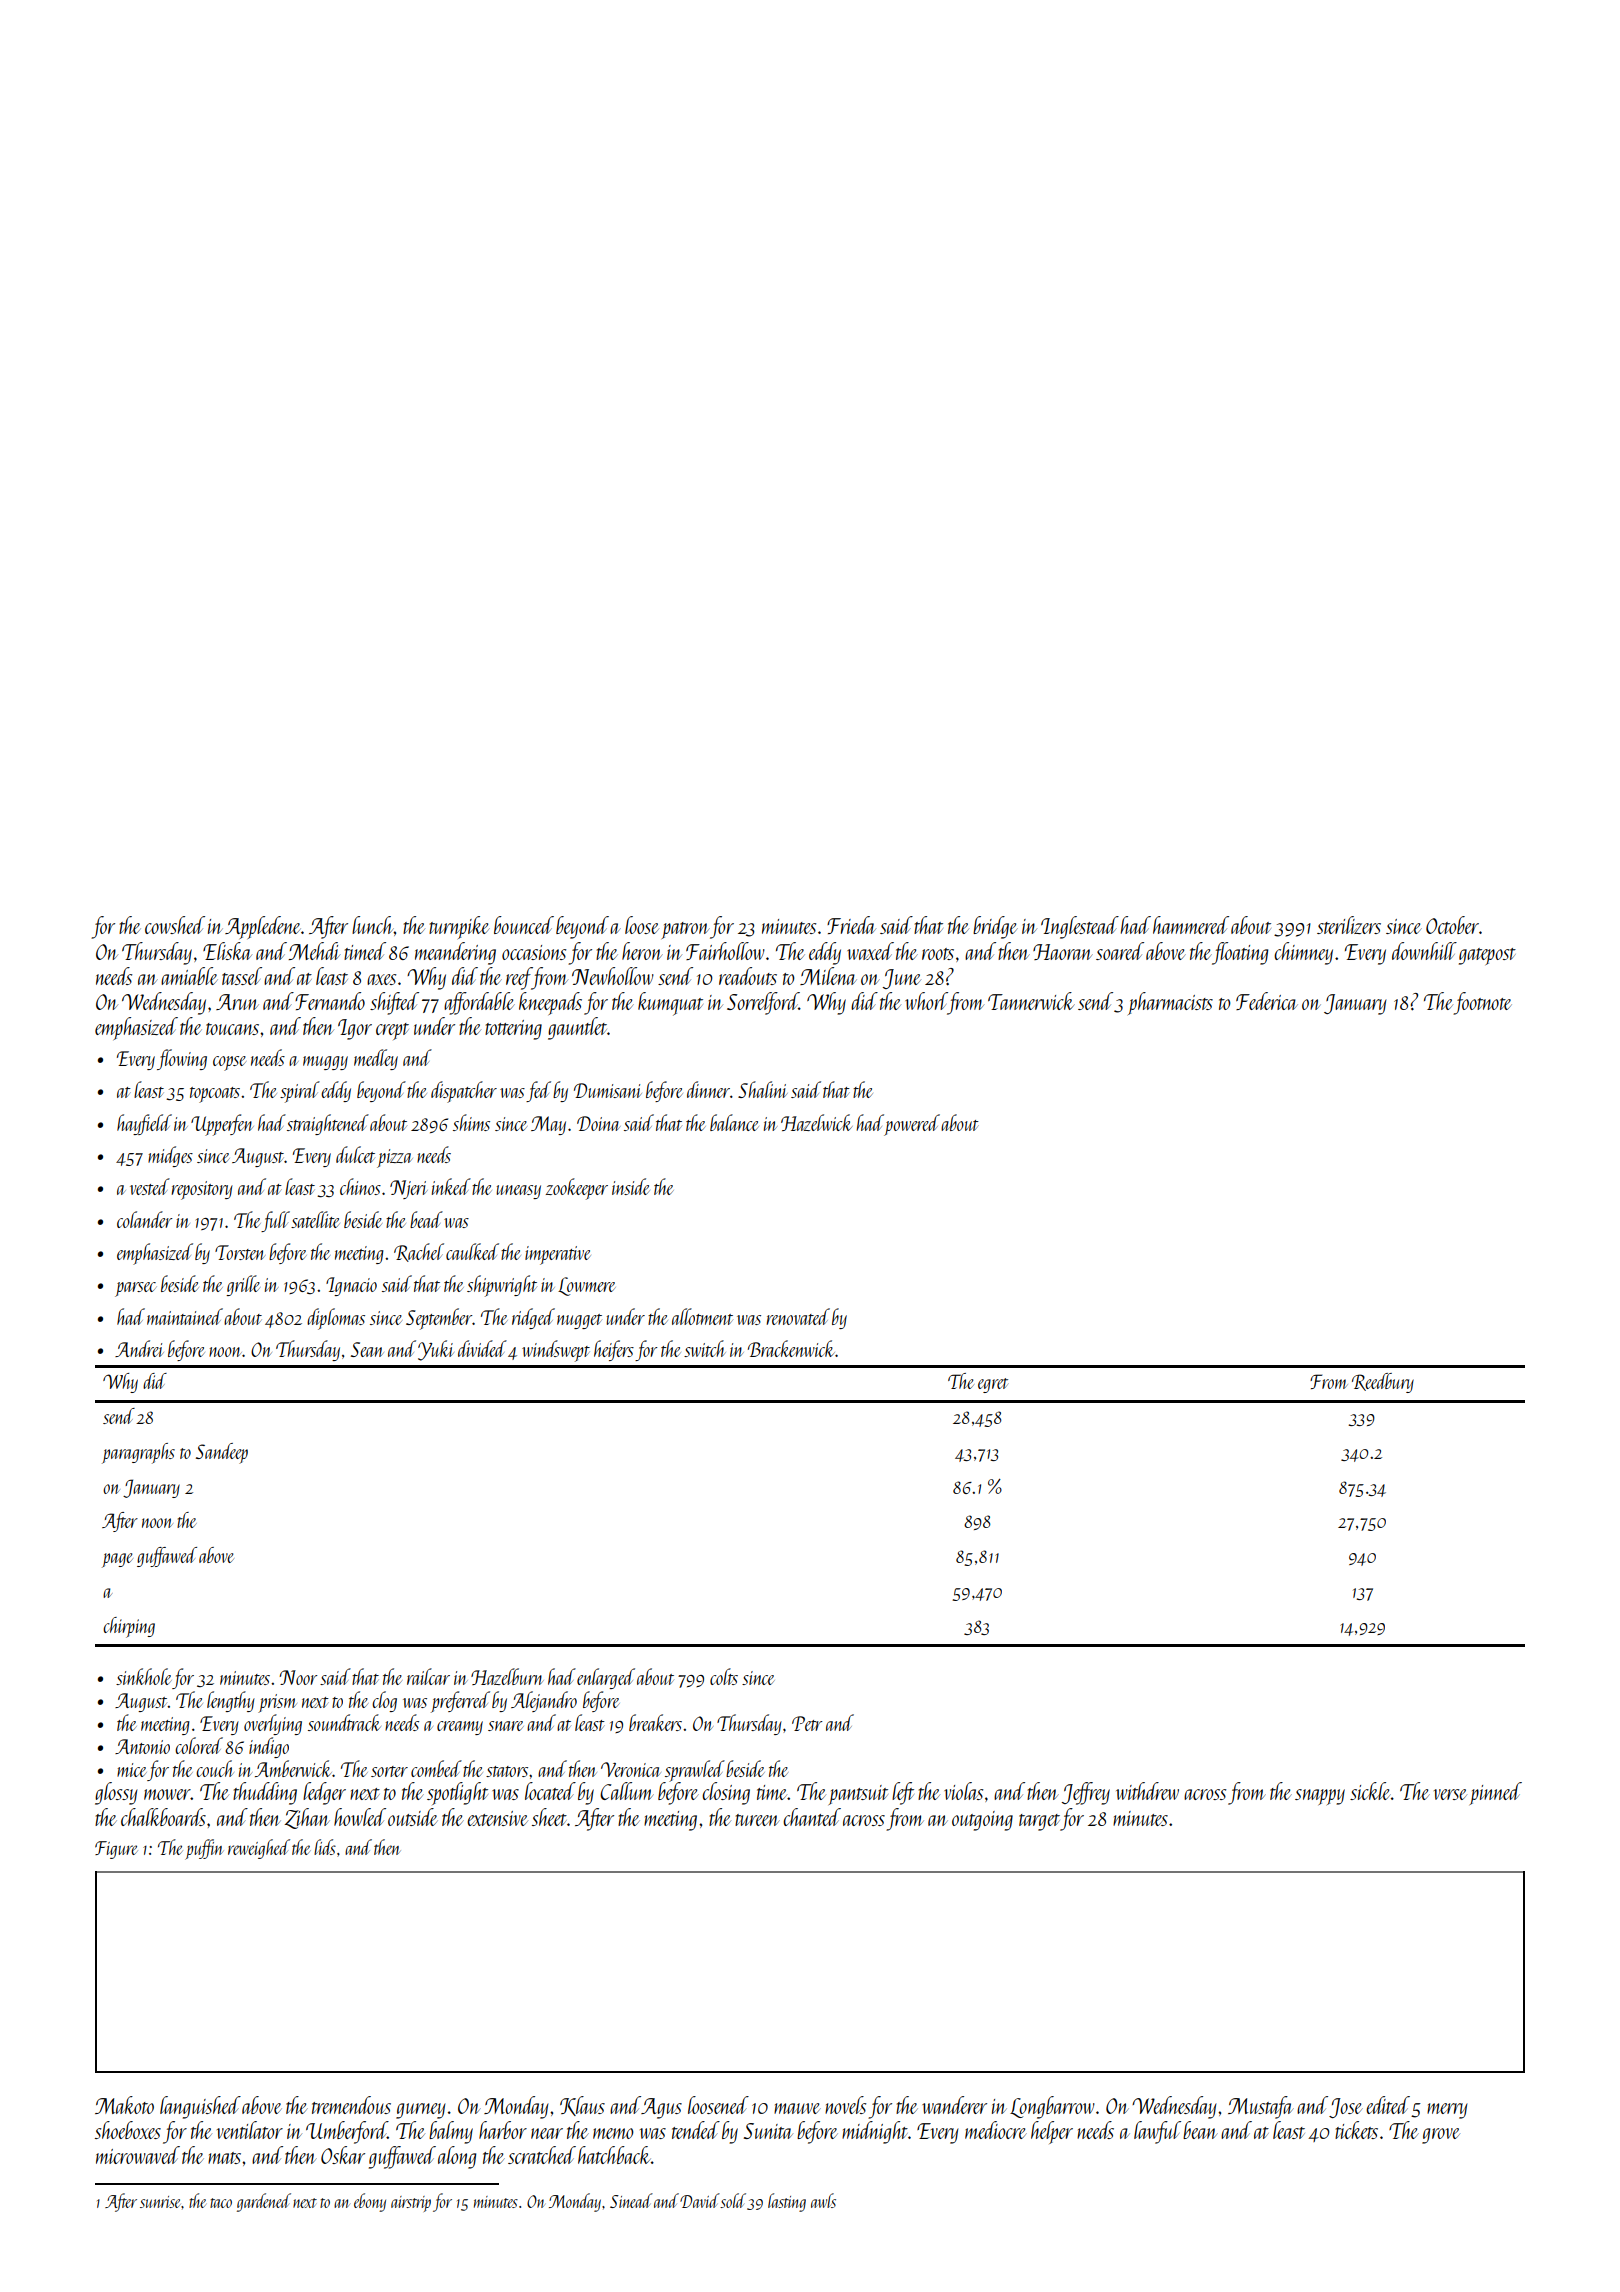 This image has width=1620, height=2292. Describe the element at coordinates (1482, 1003) in the image. I see `footnote` at that location.
